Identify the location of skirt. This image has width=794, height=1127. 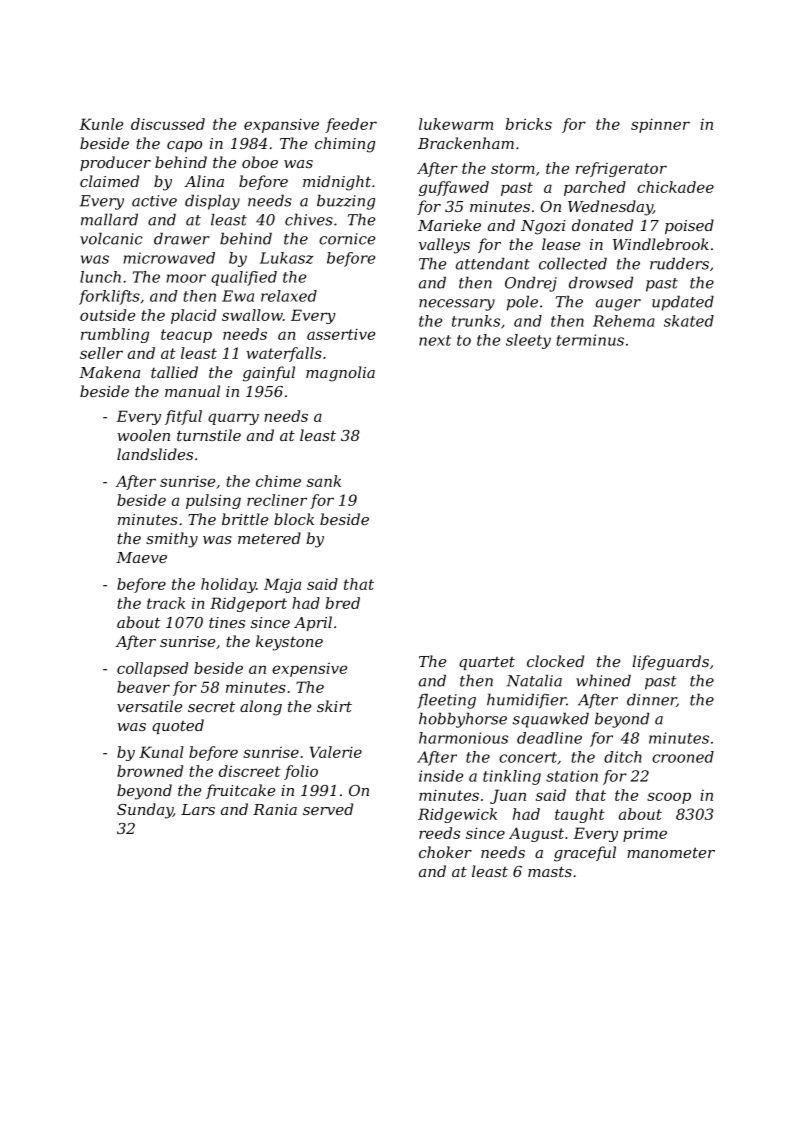
(334, 706).
